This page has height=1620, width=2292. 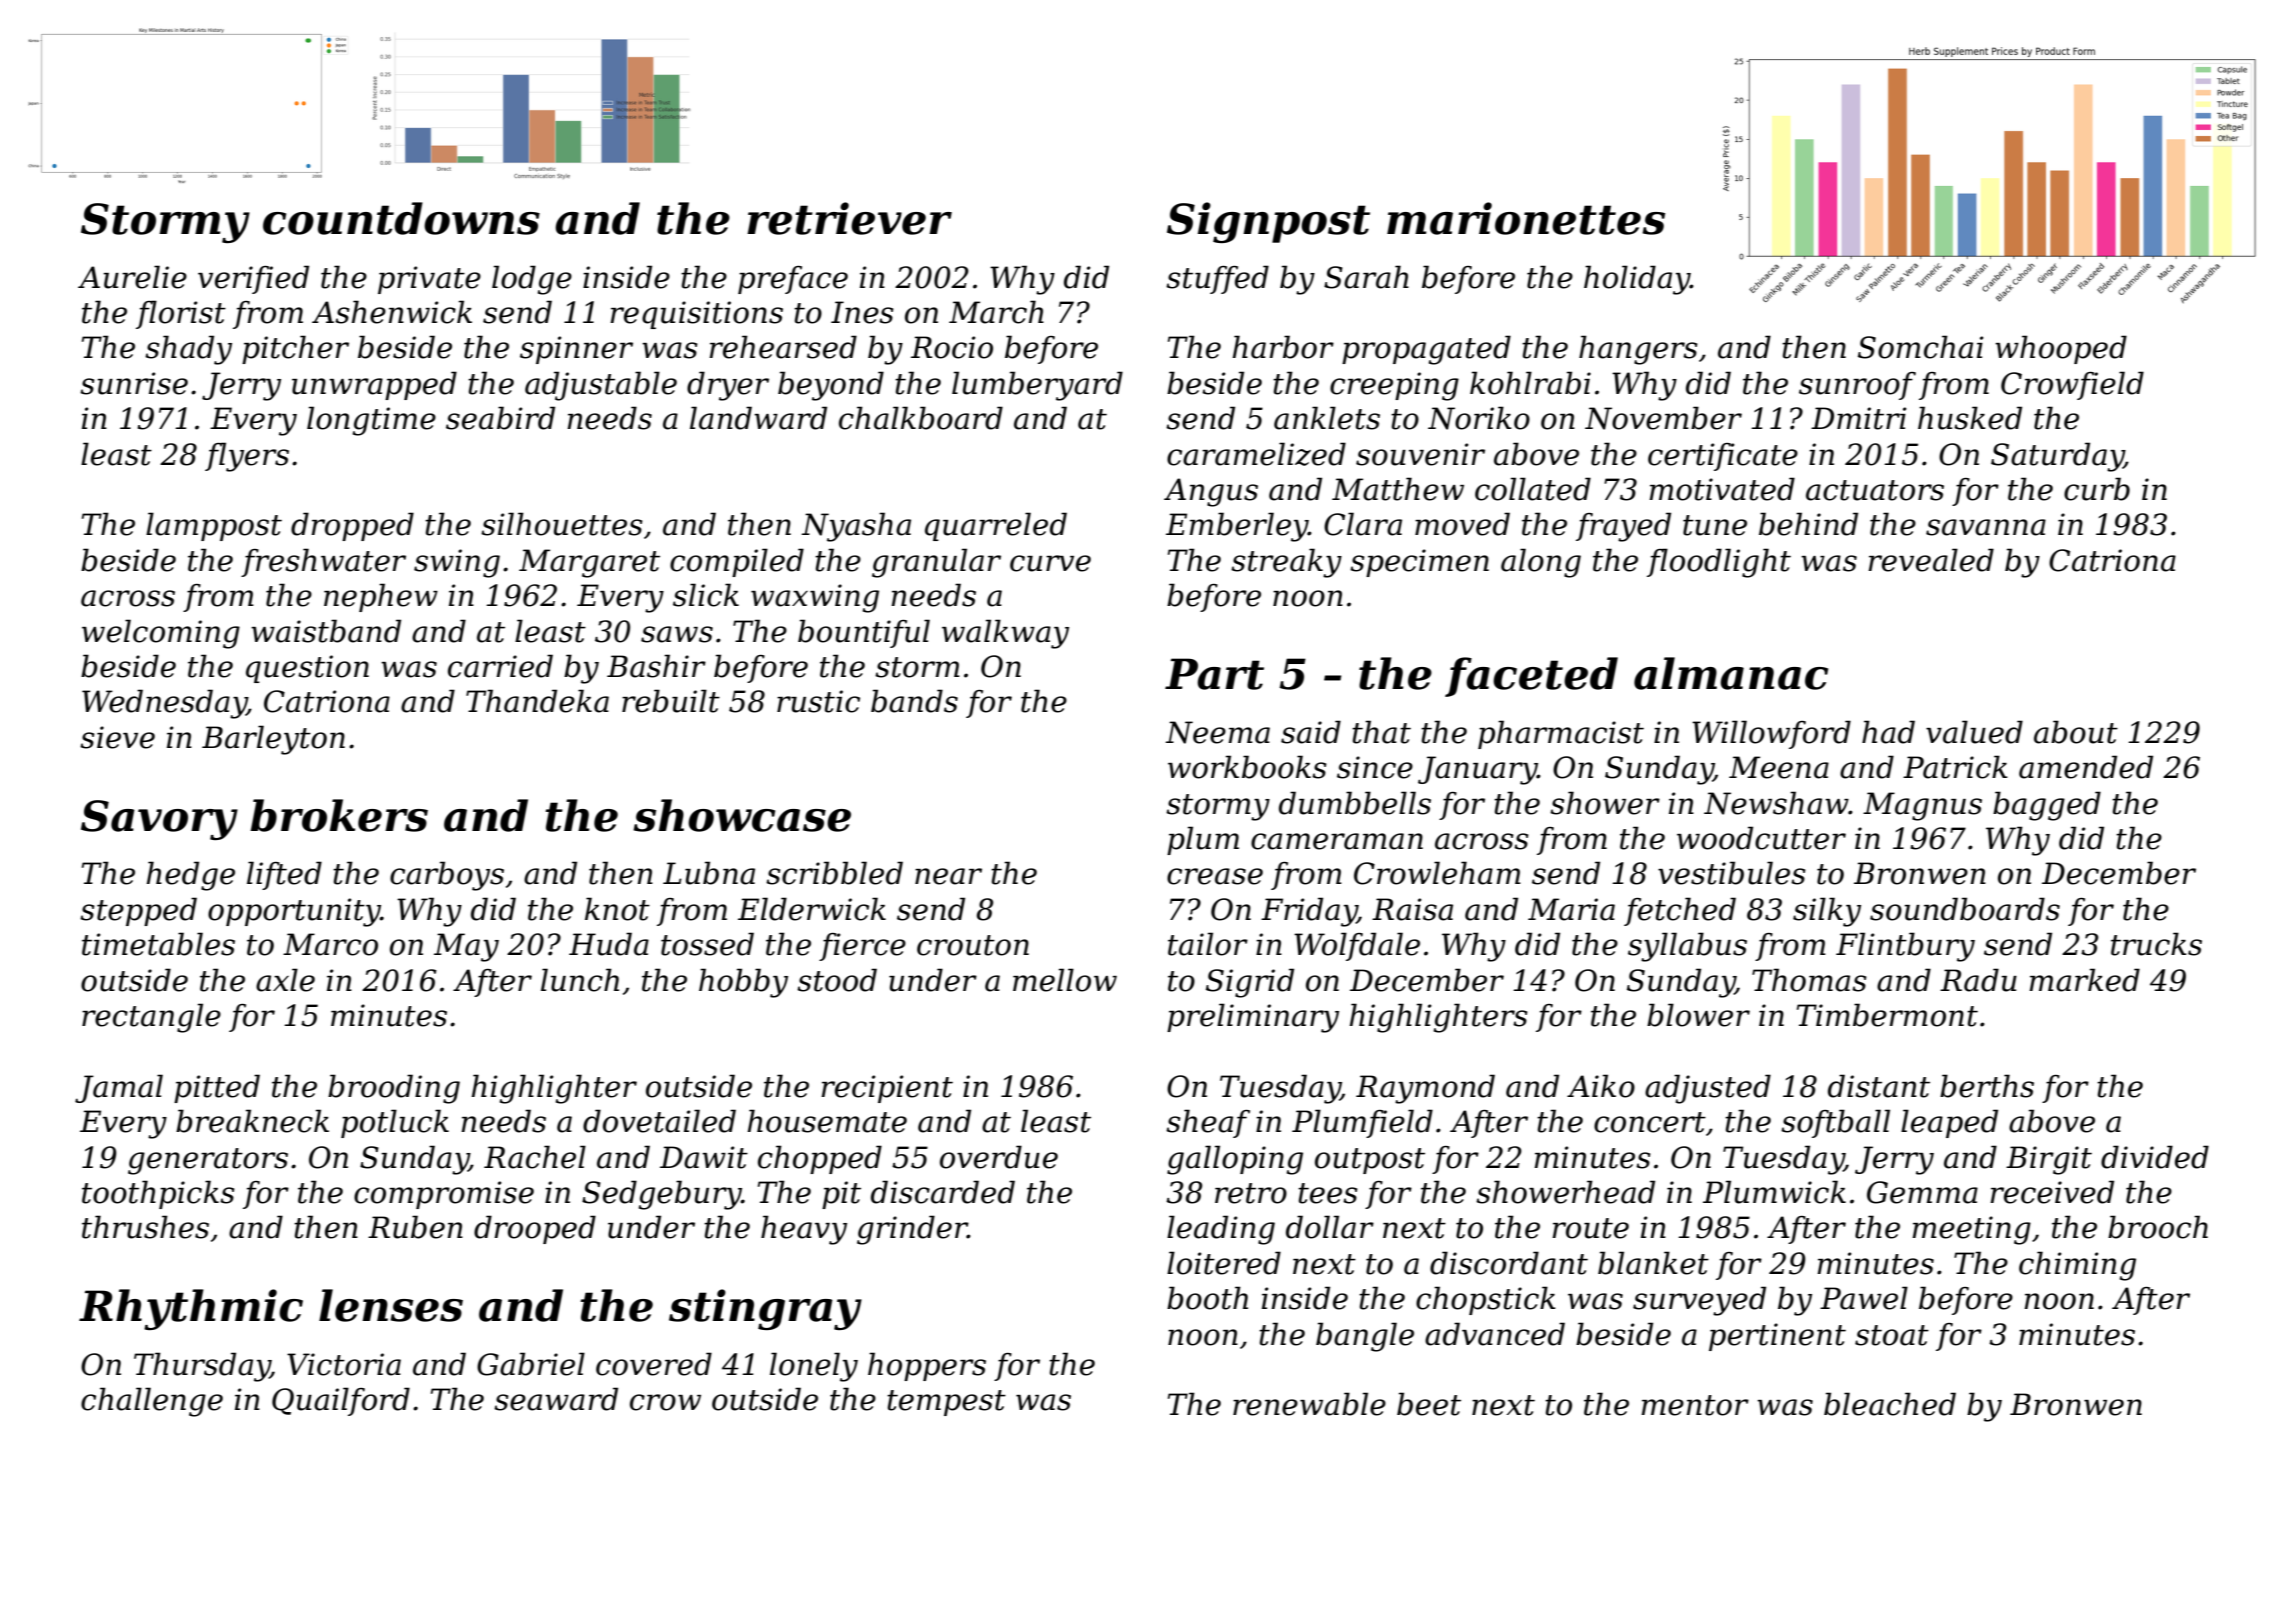 What do you see at coordinates (1412, 909) in the page?
I see `Raisa` at bounding box center [1412, 909].
